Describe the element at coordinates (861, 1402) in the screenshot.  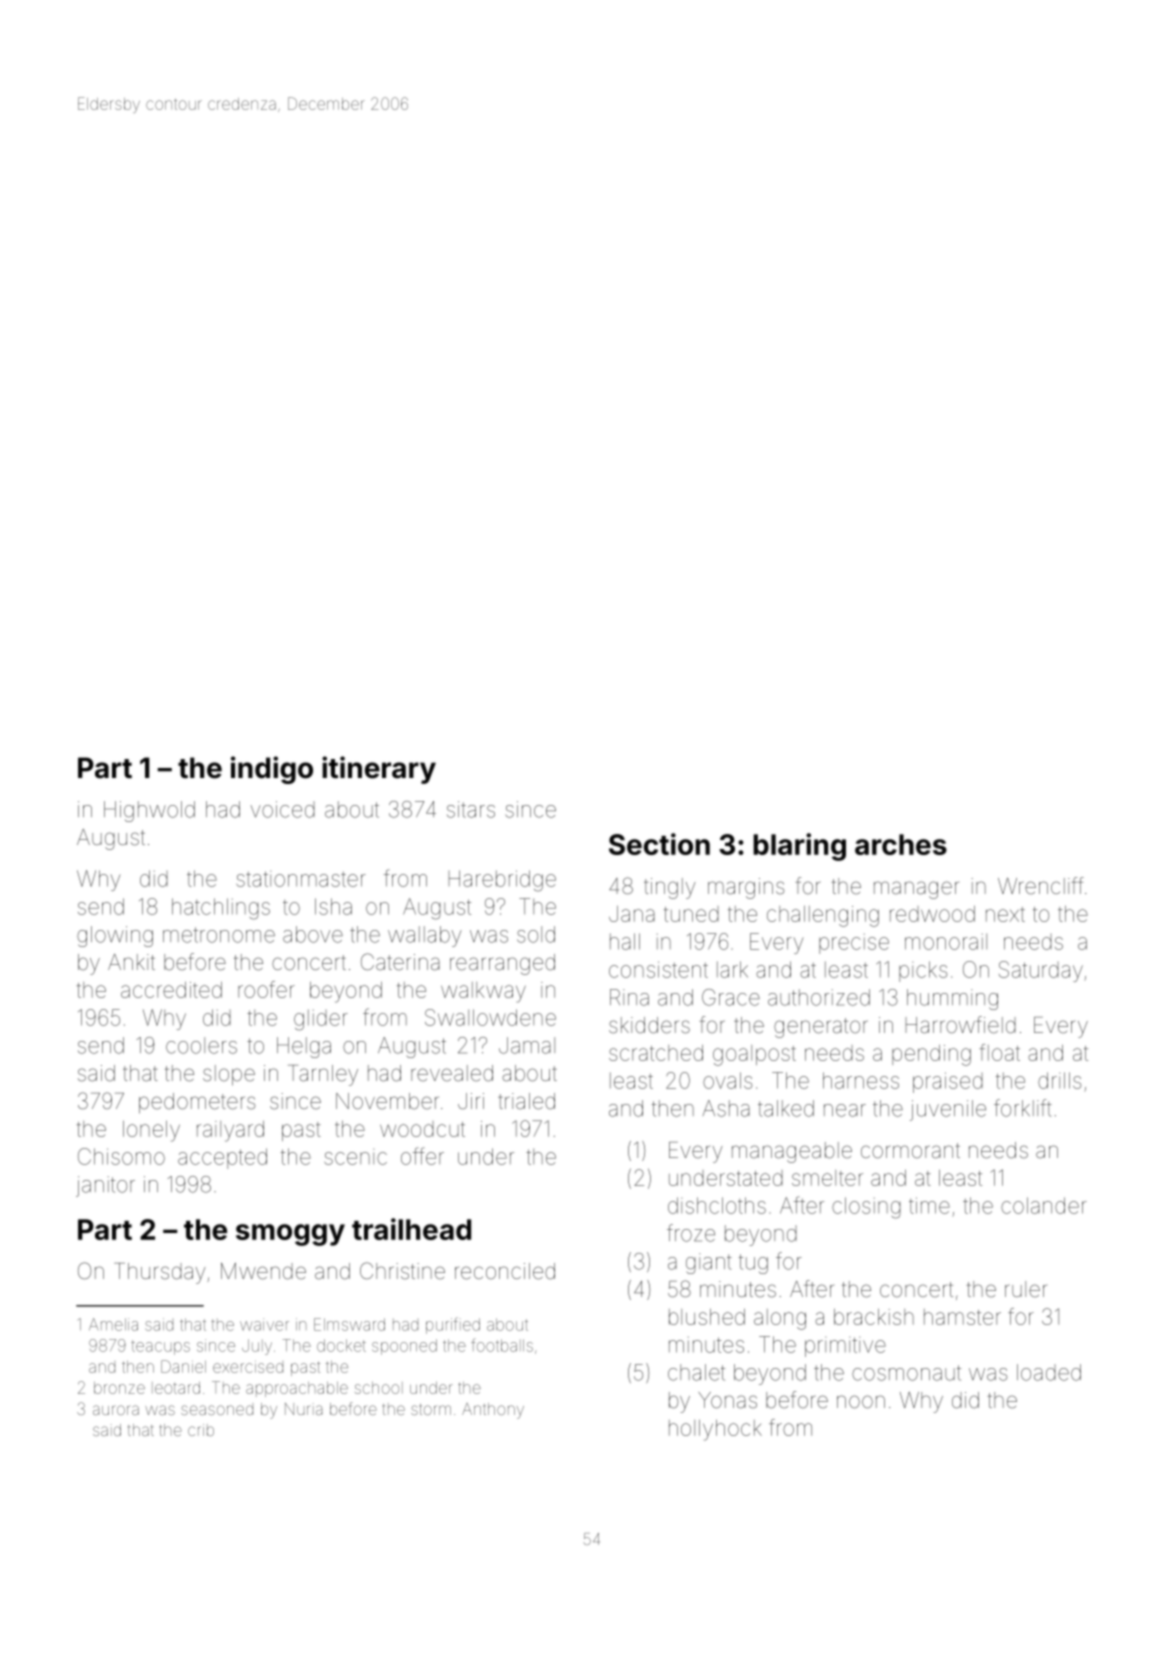
I see `noon` at that location.
